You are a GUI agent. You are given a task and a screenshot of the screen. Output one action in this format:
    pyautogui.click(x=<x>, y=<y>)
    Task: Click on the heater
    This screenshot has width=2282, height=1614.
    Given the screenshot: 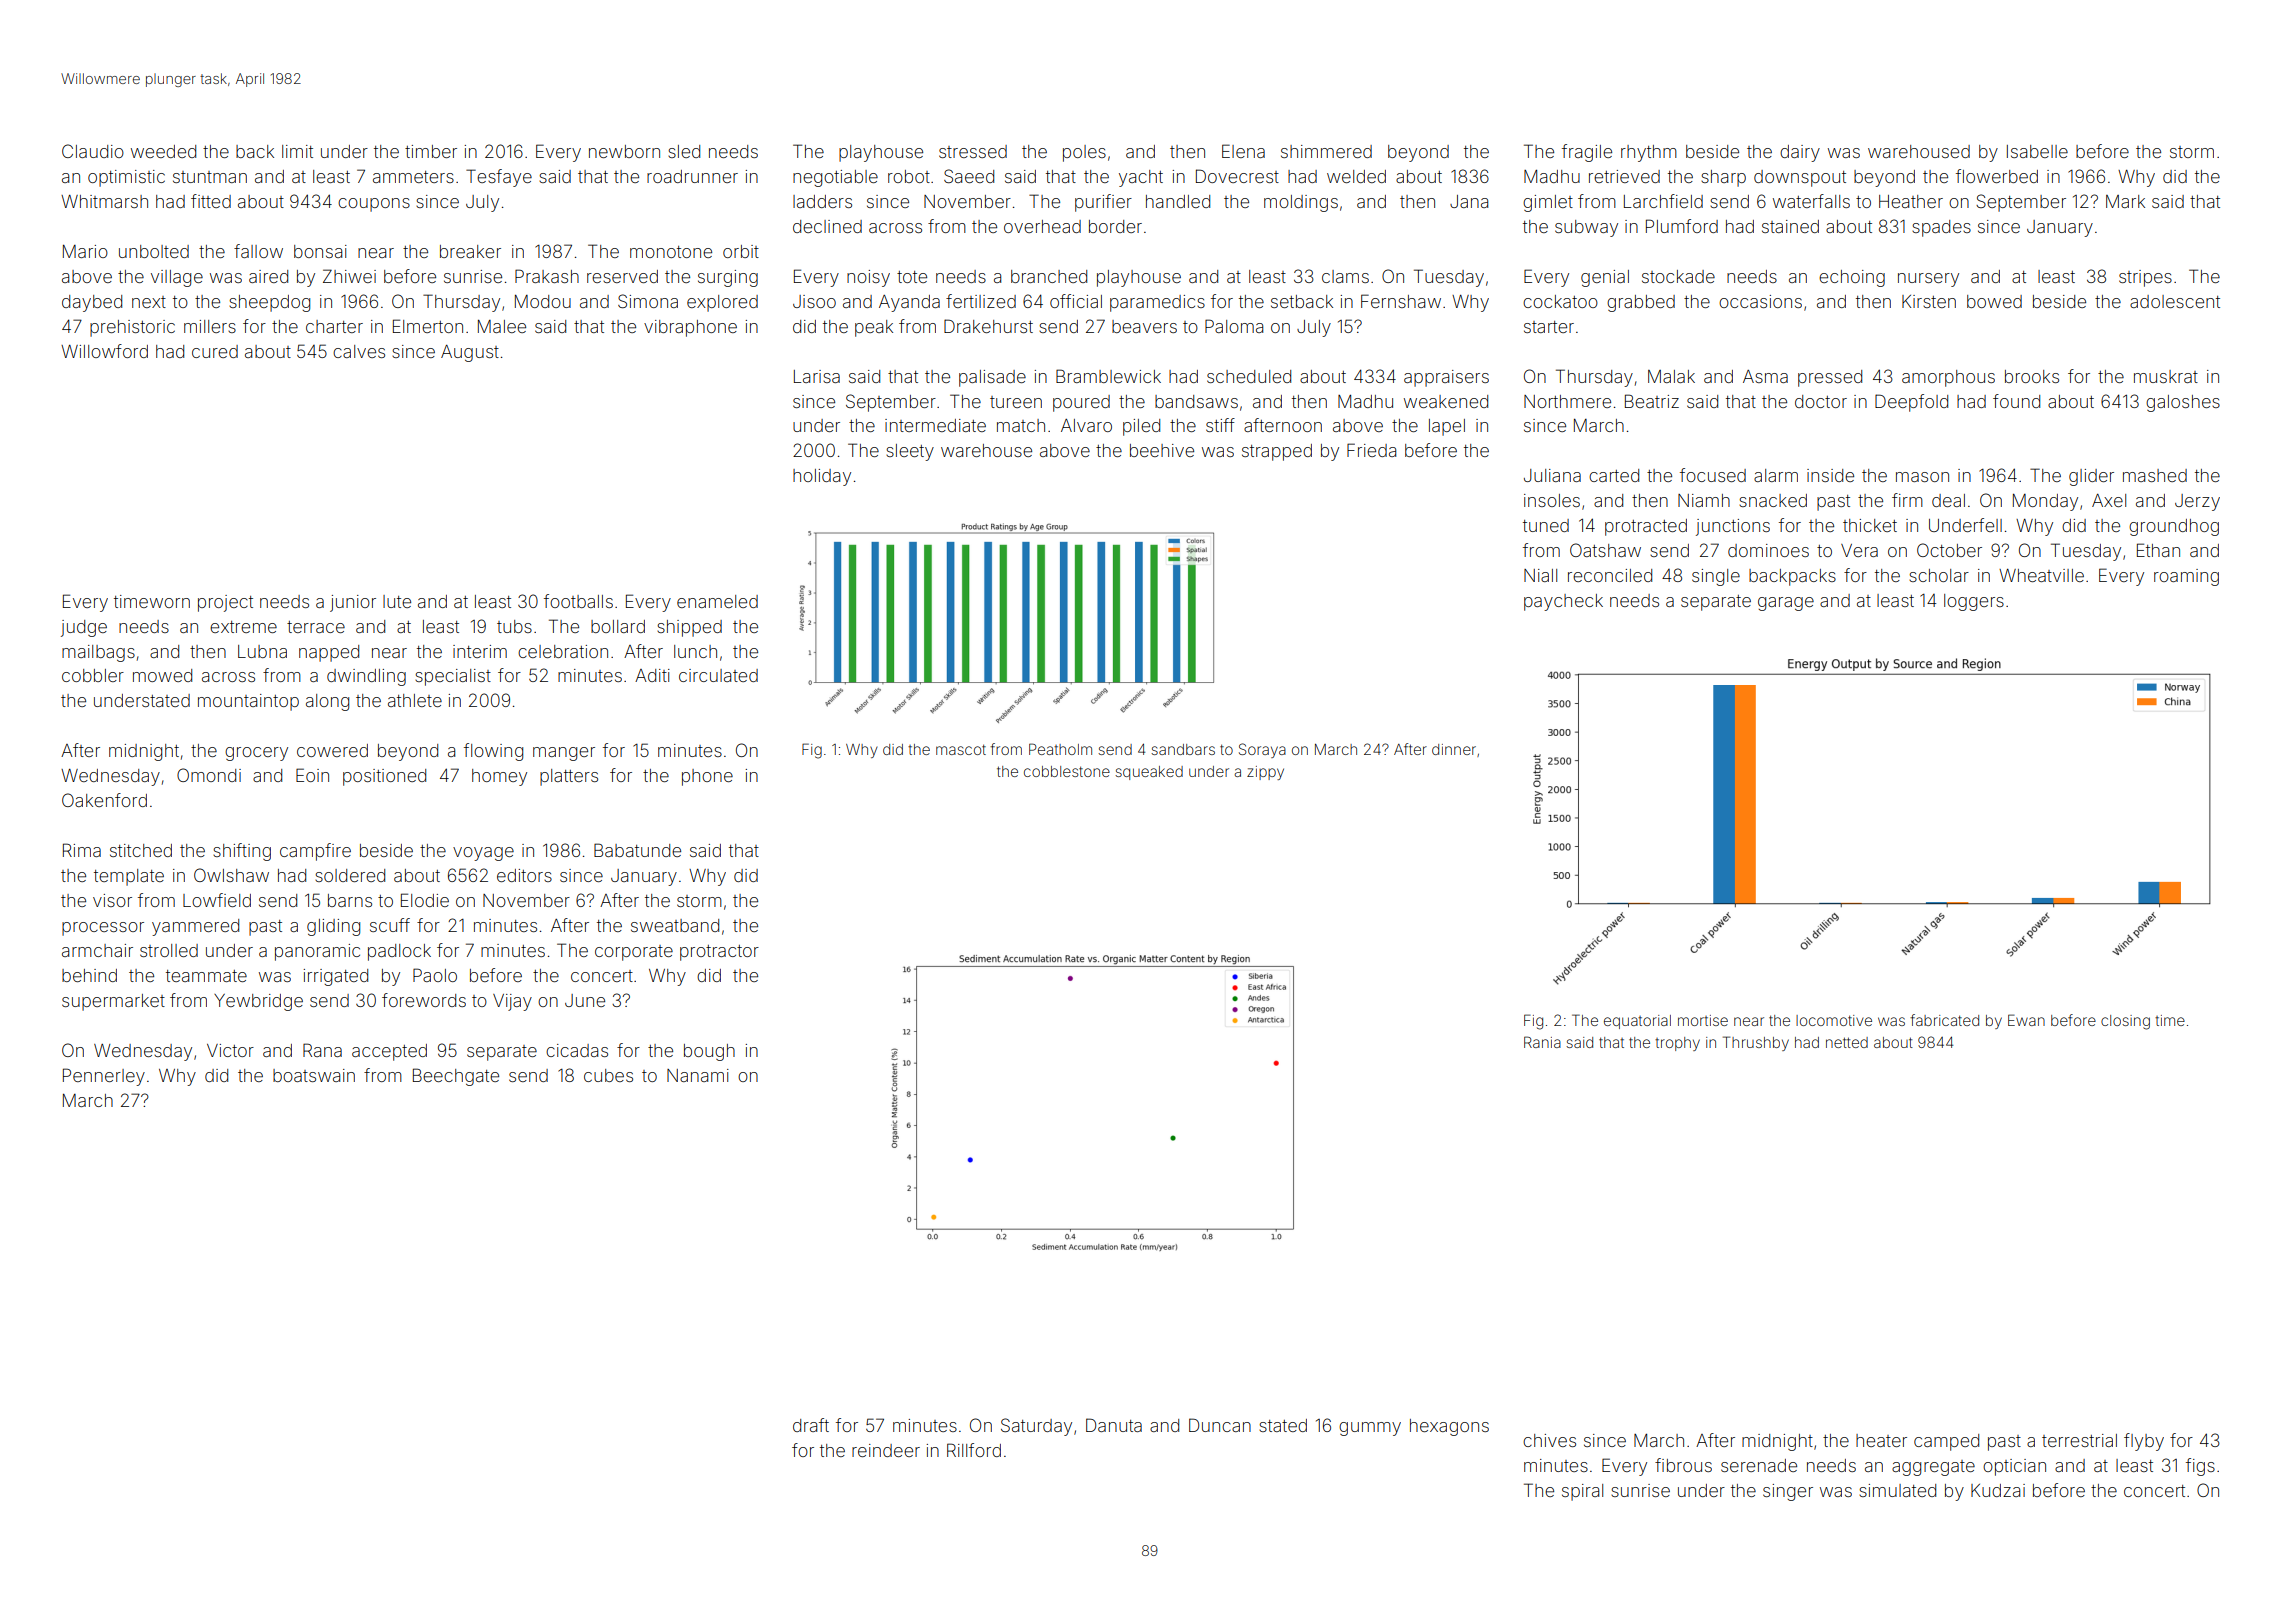 What is the action you would take?
    pyautogui.click(x=1881, y=1440)
